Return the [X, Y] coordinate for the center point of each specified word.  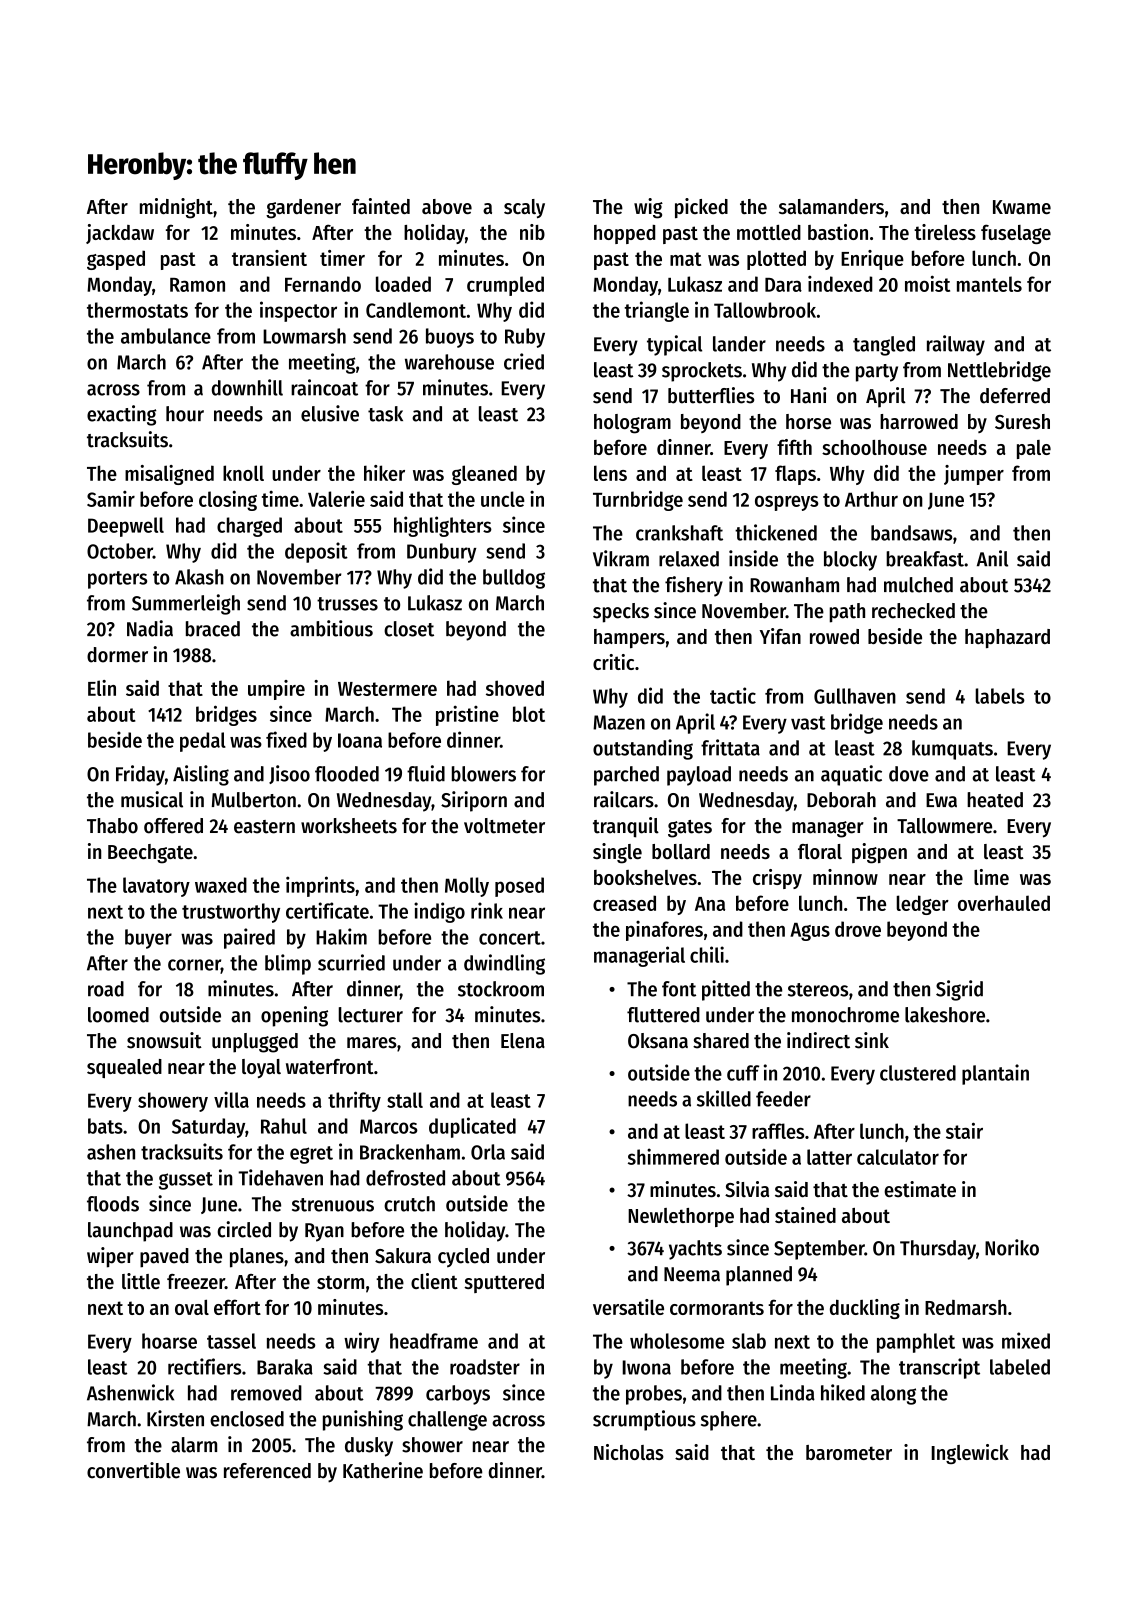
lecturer [371, 1015]
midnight [176, 208]
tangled [884, 346]
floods [113, 1204]
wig [648, 208]
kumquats [952, 750]
